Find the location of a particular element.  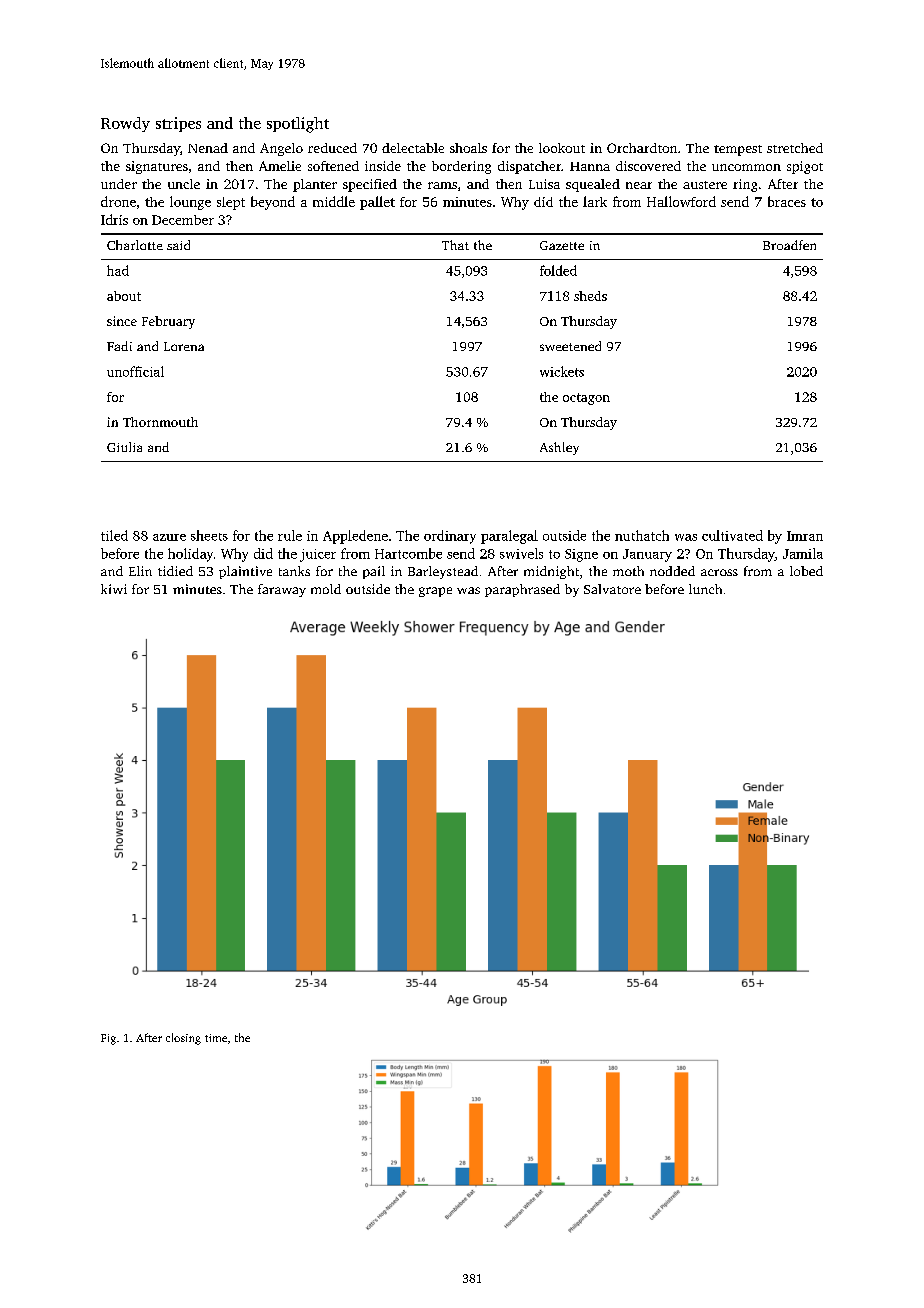

specified is located at coordinates (370, 185).
